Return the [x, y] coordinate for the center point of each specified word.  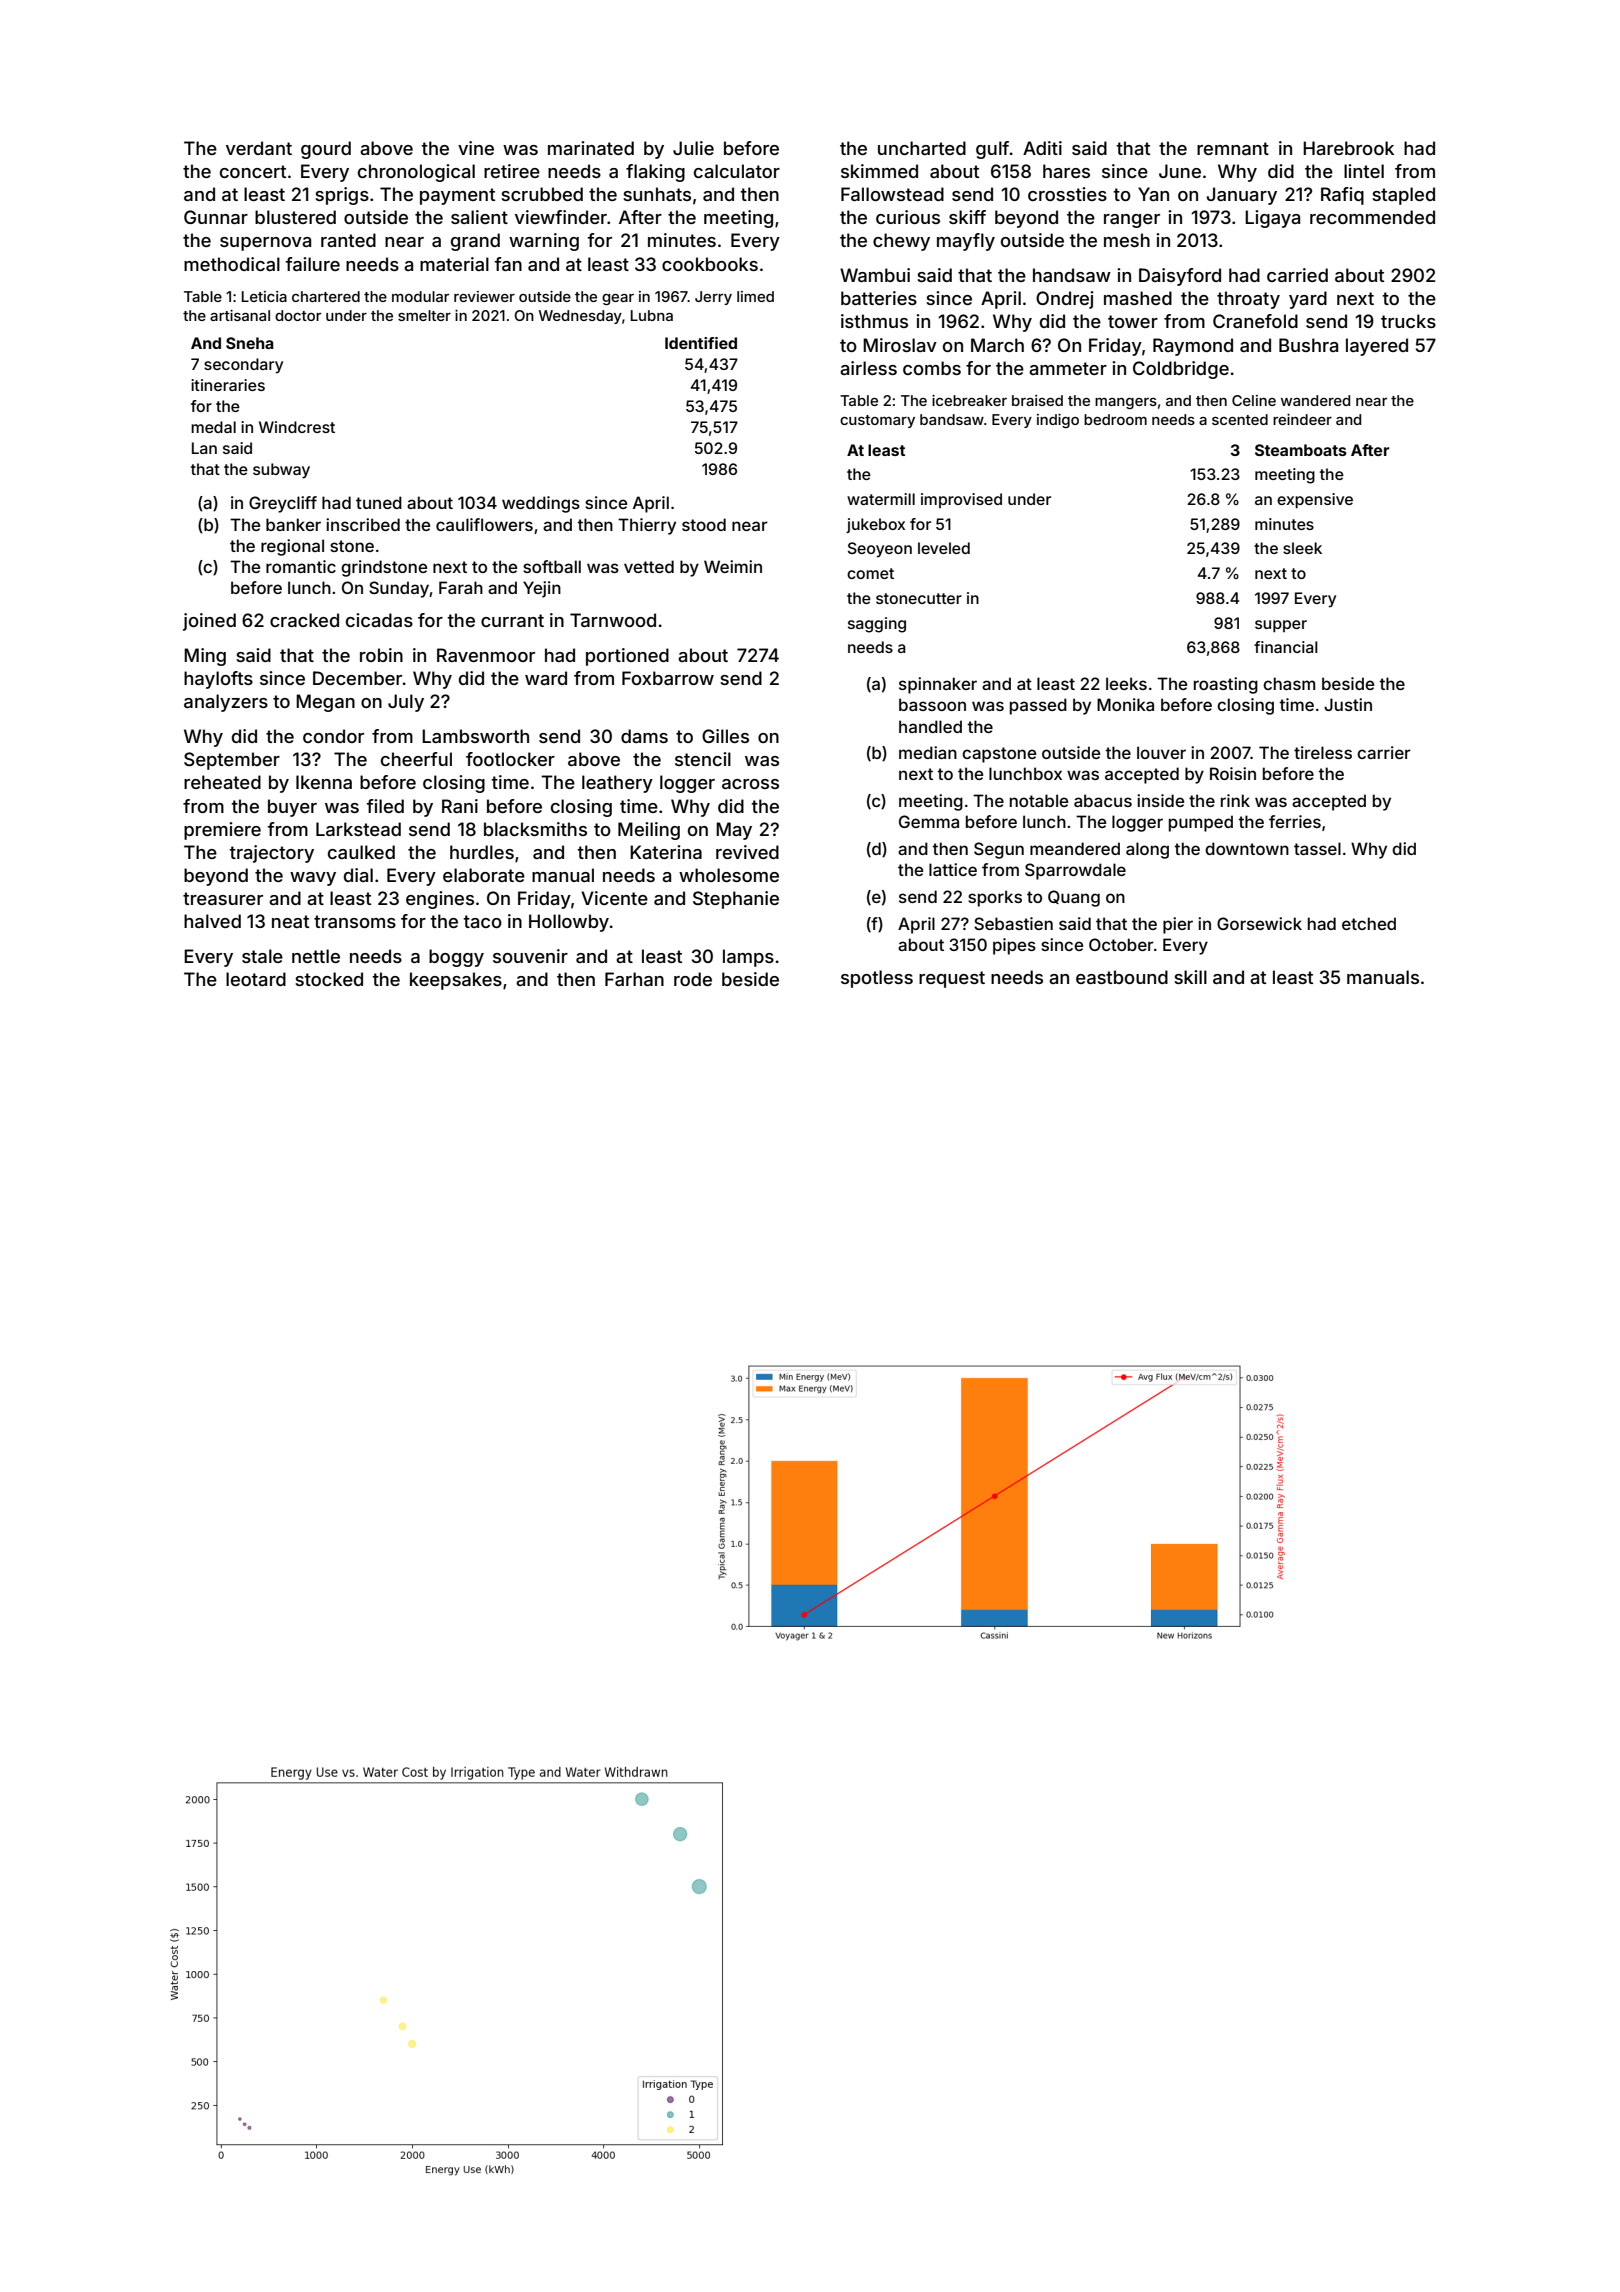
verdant [259, 148]
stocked [329, 979]
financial [1286, 647]
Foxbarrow [668, 678]
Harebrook [1348, 148]
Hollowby [569, 923]
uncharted [922, 148]
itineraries [228, 385]
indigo [1058, 421]
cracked [304, 620]
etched [1369, 923]
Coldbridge [1181, 370]
